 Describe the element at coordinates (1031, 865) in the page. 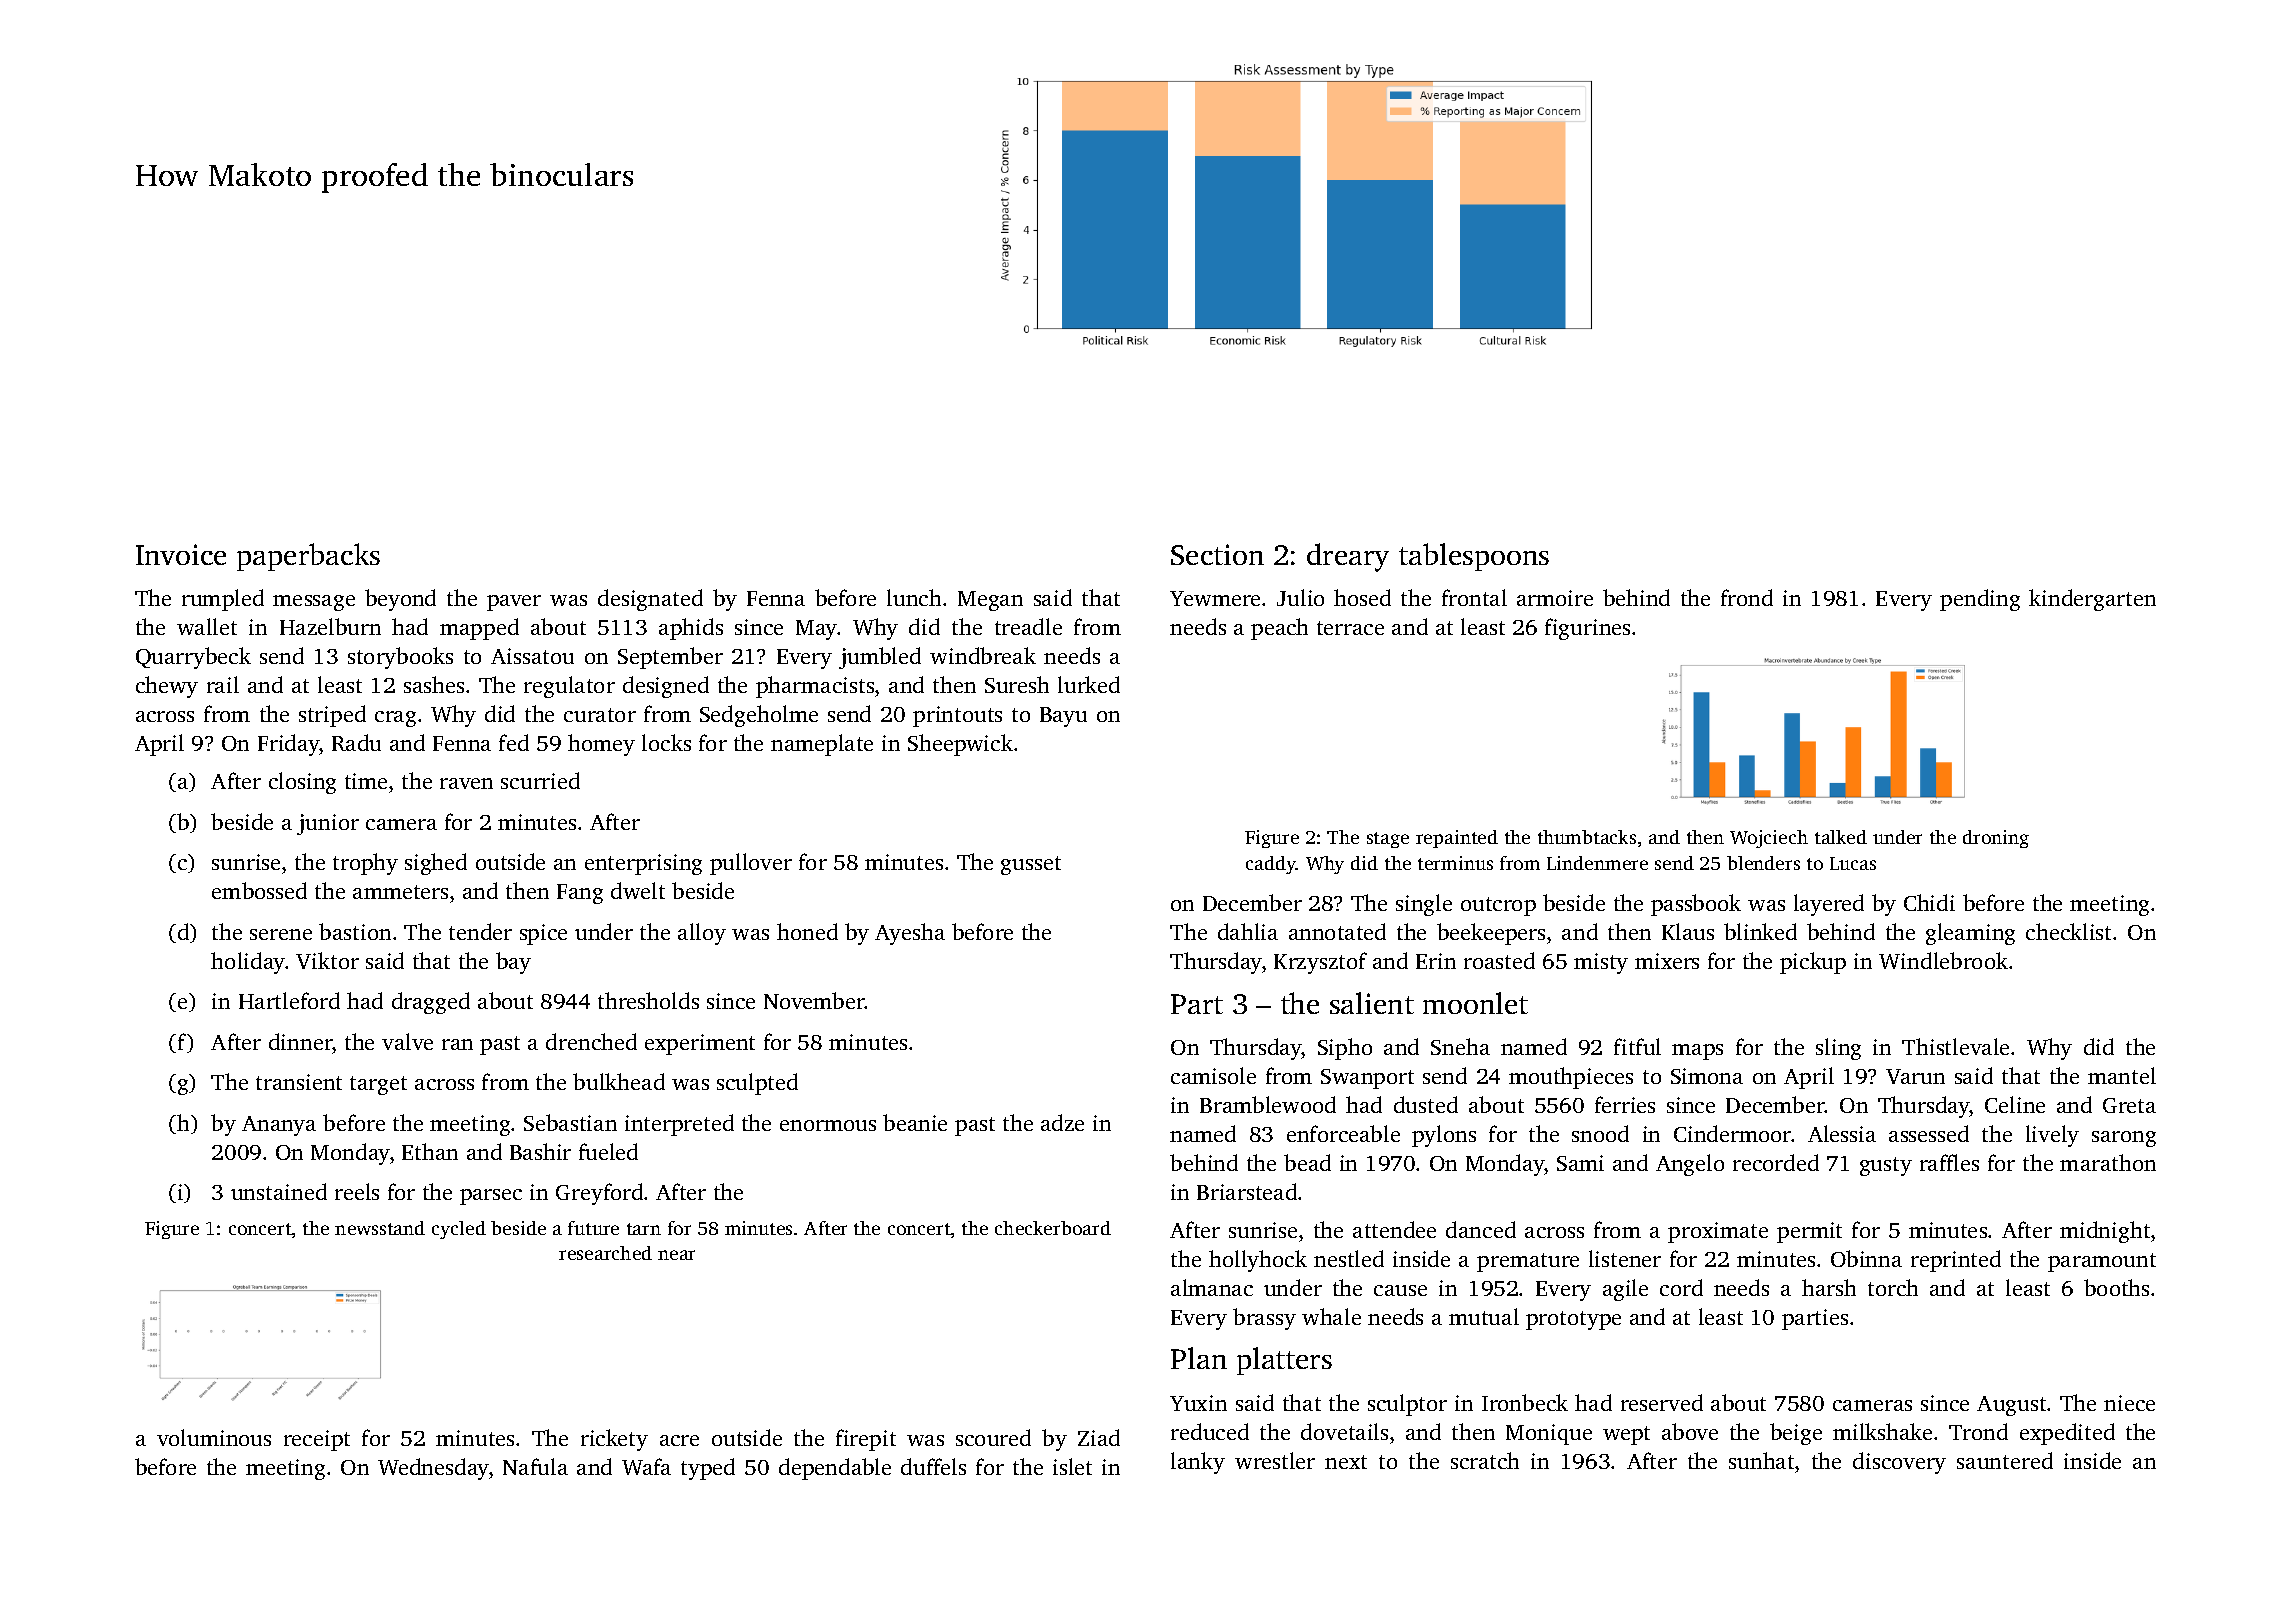

I see `gusset` at that location.
